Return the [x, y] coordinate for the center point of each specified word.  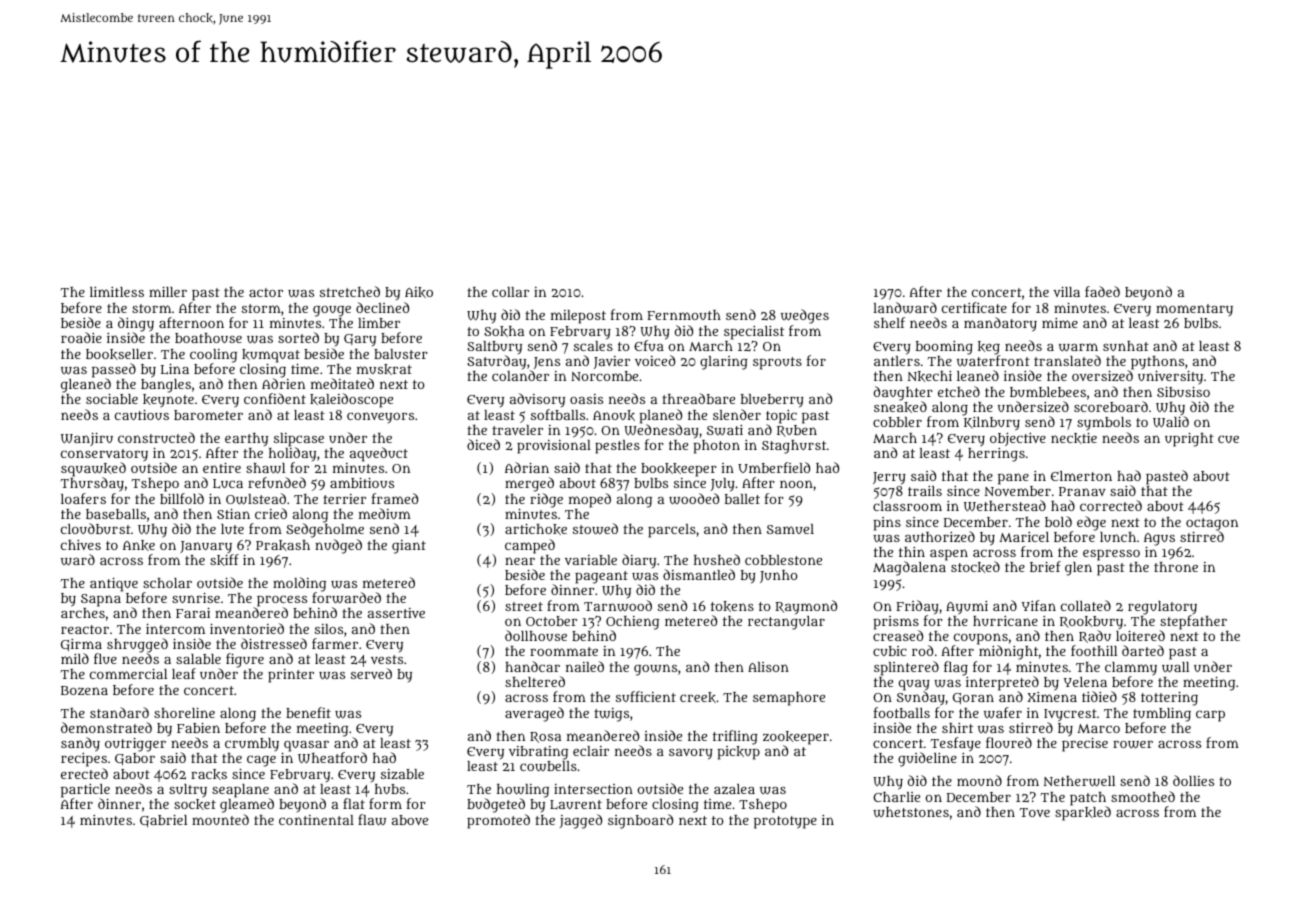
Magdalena [909, 569]
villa [1066, 292]
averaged [534, 714]
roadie [81, 337]
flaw [372, 820]
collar [510, 292]
